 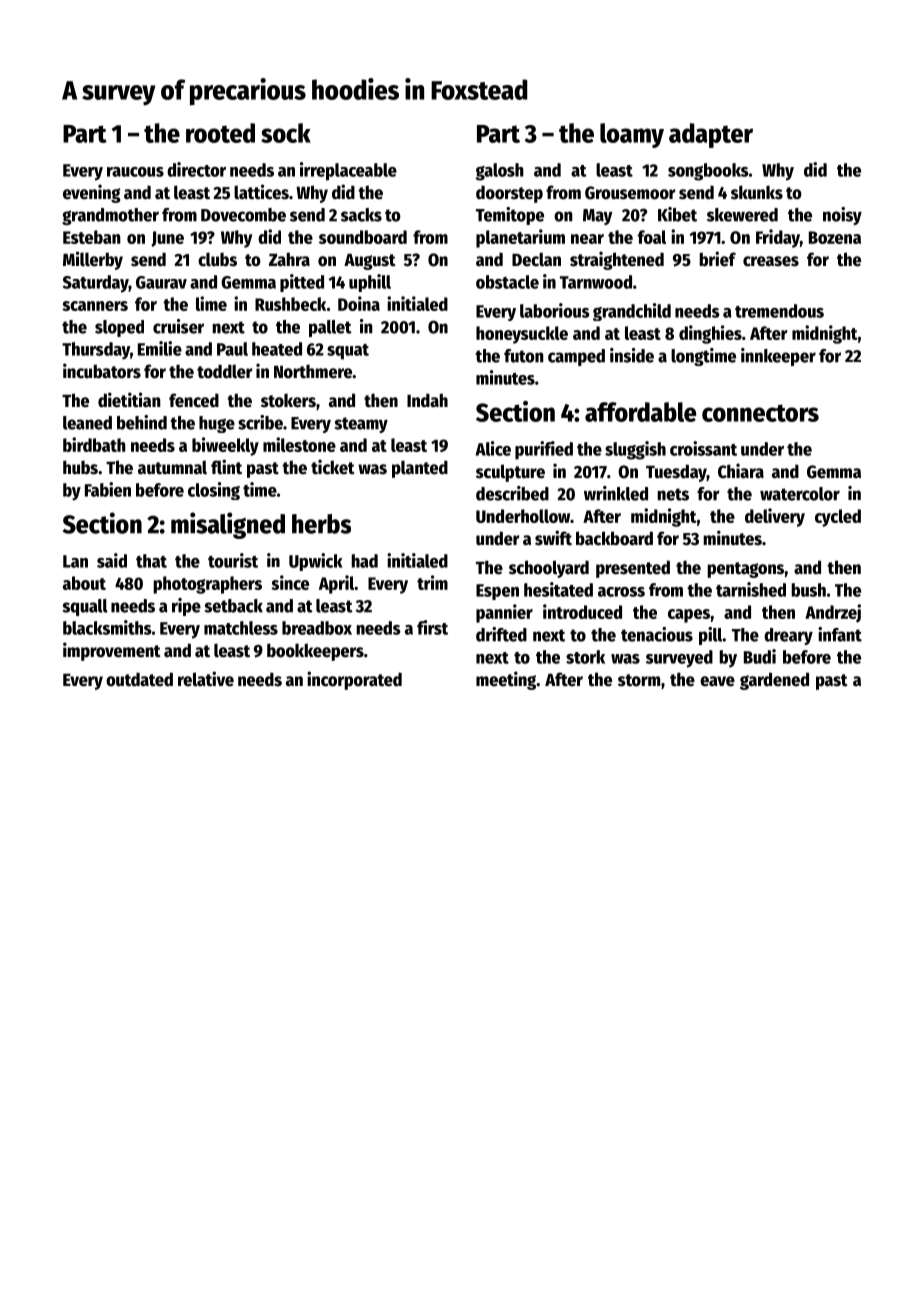 What do you see at coordinates (226, 467) in the screenshot?
I see `flint` at bounding box center [226, 467].
